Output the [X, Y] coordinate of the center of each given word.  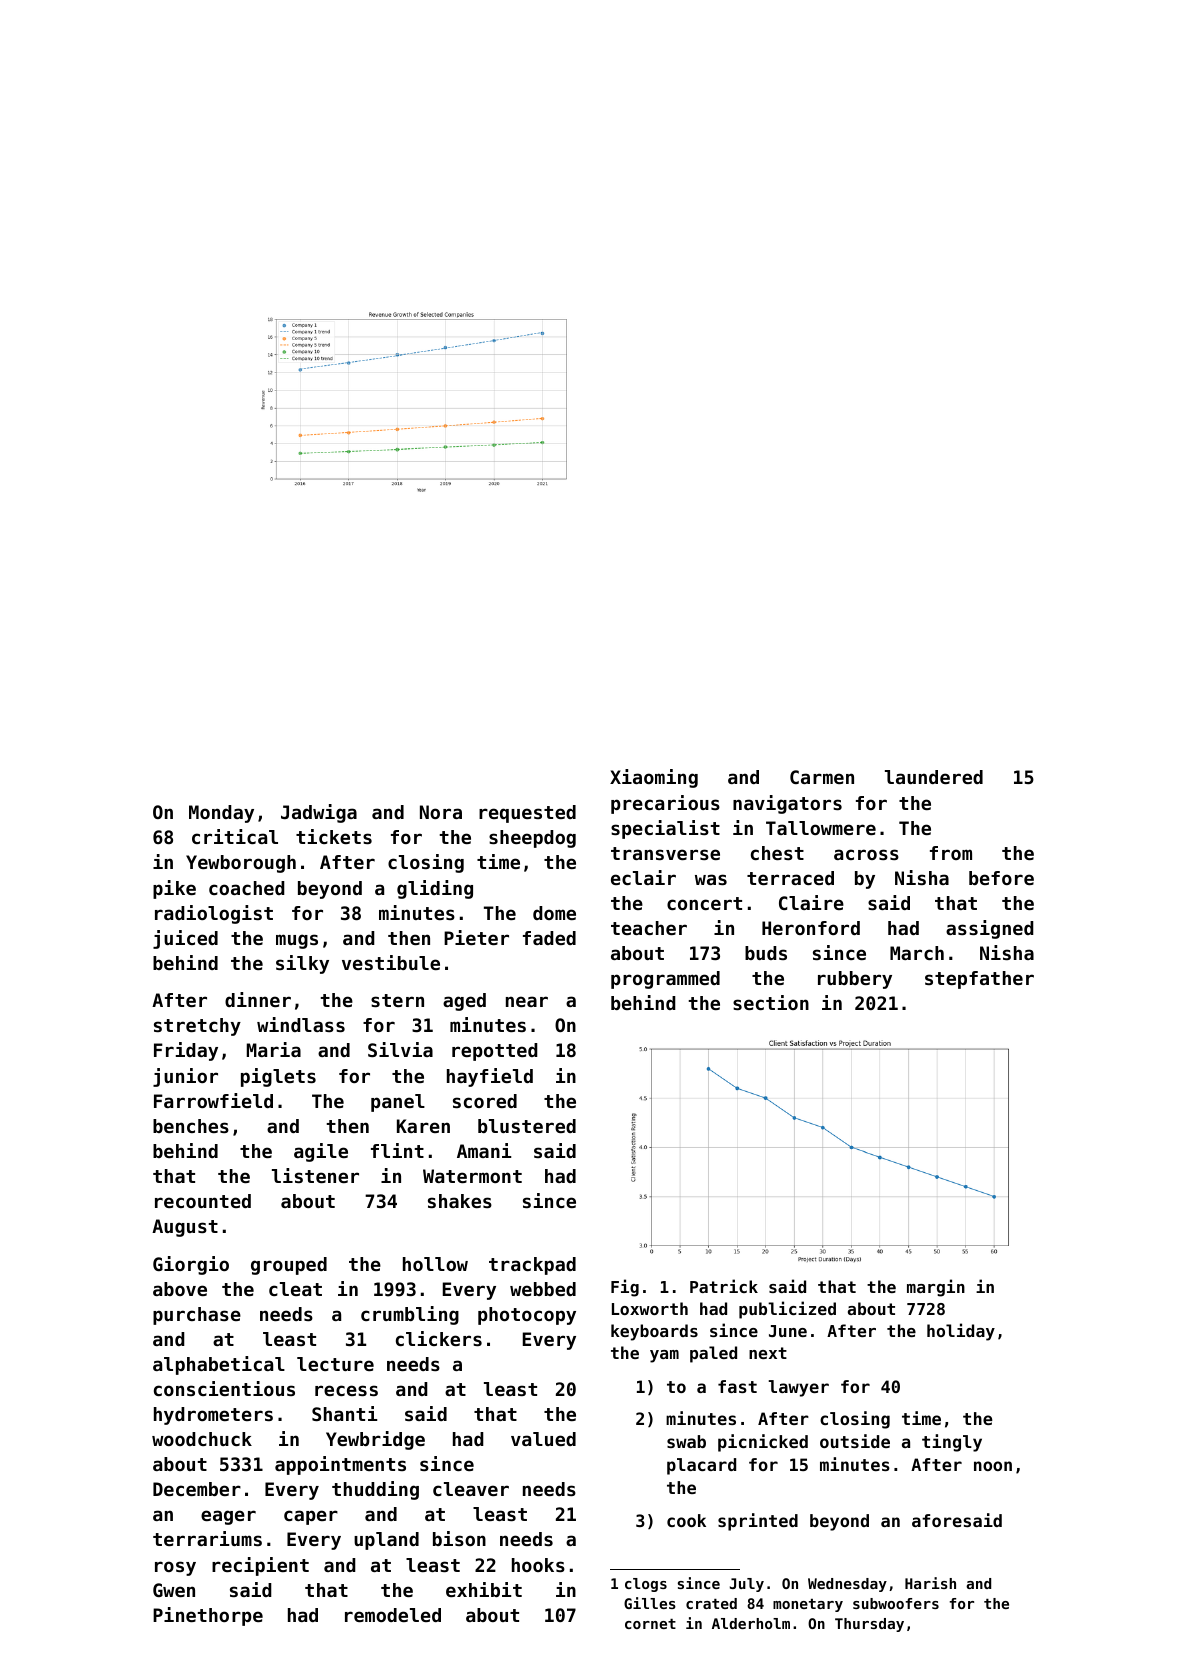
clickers [439, 1338]
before [1001, 878]
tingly [952, 1443]
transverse [665, 853]
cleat [295, 1289]
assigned [990, 929]
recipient [260, 1566]
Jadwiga [319, 813]
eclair [643, 877]
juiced [185, 939]
